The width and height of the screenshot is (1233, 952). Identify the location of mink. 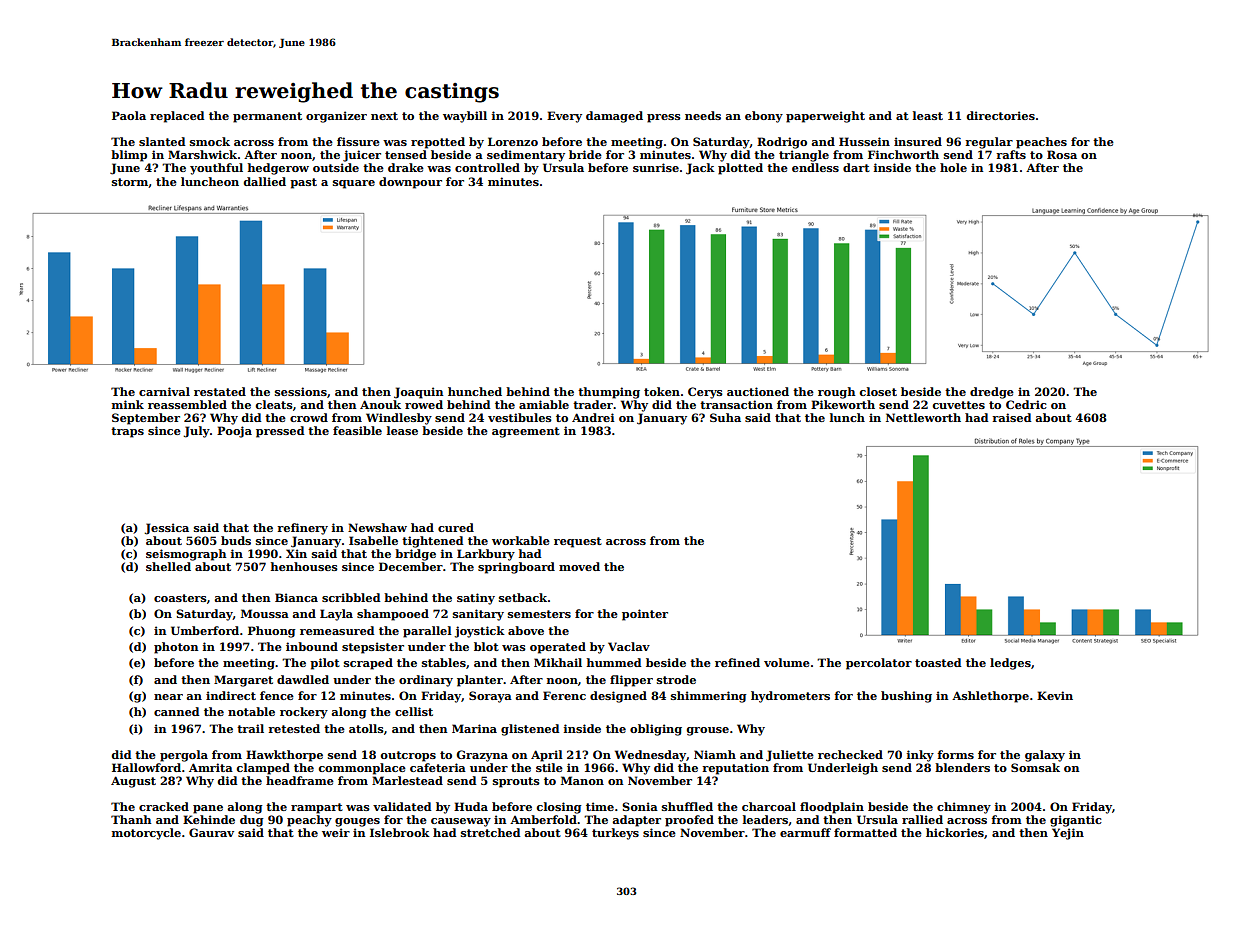
(128, 404).
